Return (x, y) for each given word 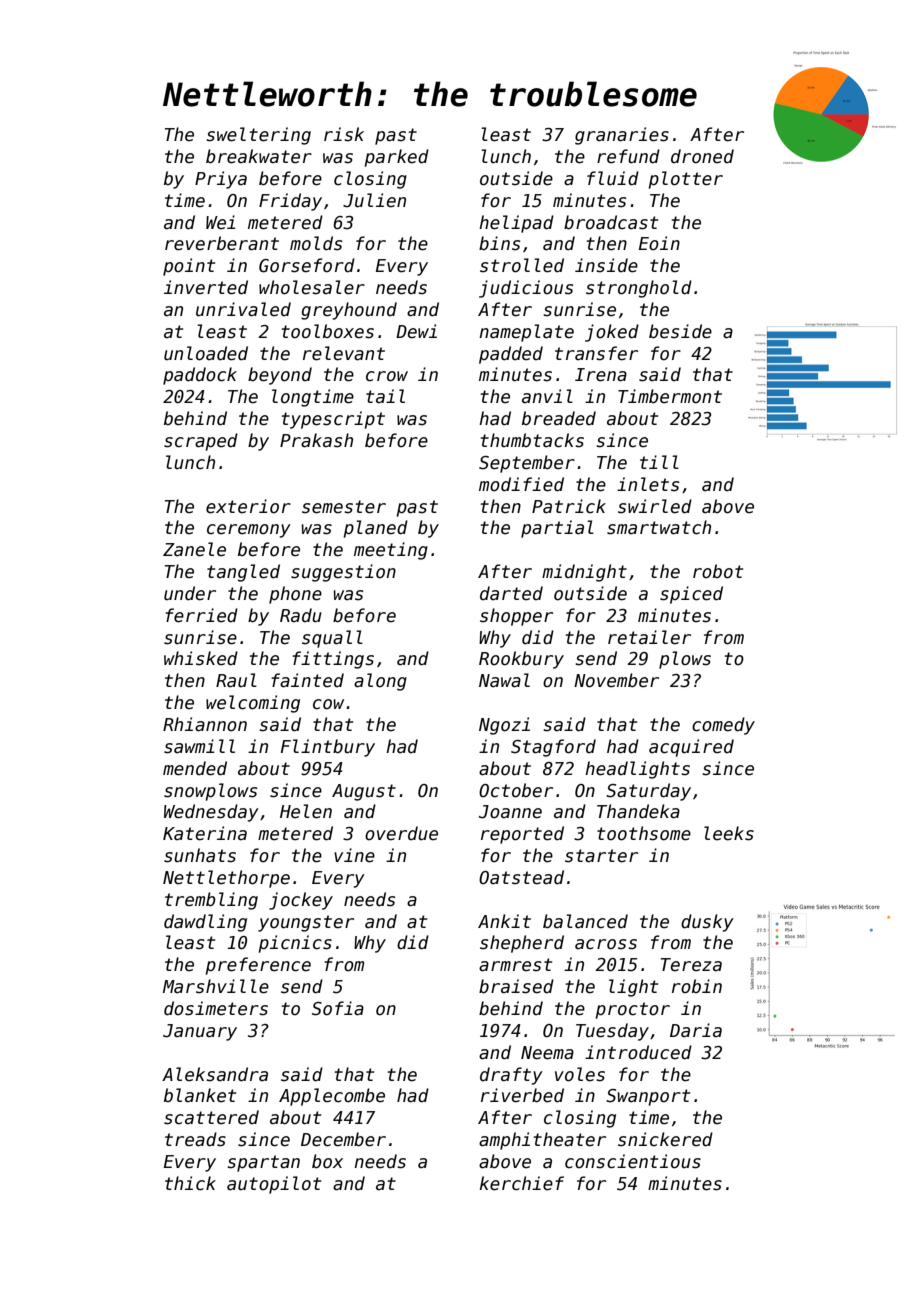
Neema (547, 1053)
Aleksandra (215, 1074)
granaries (622, 136)
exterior (248, 506)
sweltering (258, 136)
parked (397, 158)
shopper (516, 617)
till (659, 462)
